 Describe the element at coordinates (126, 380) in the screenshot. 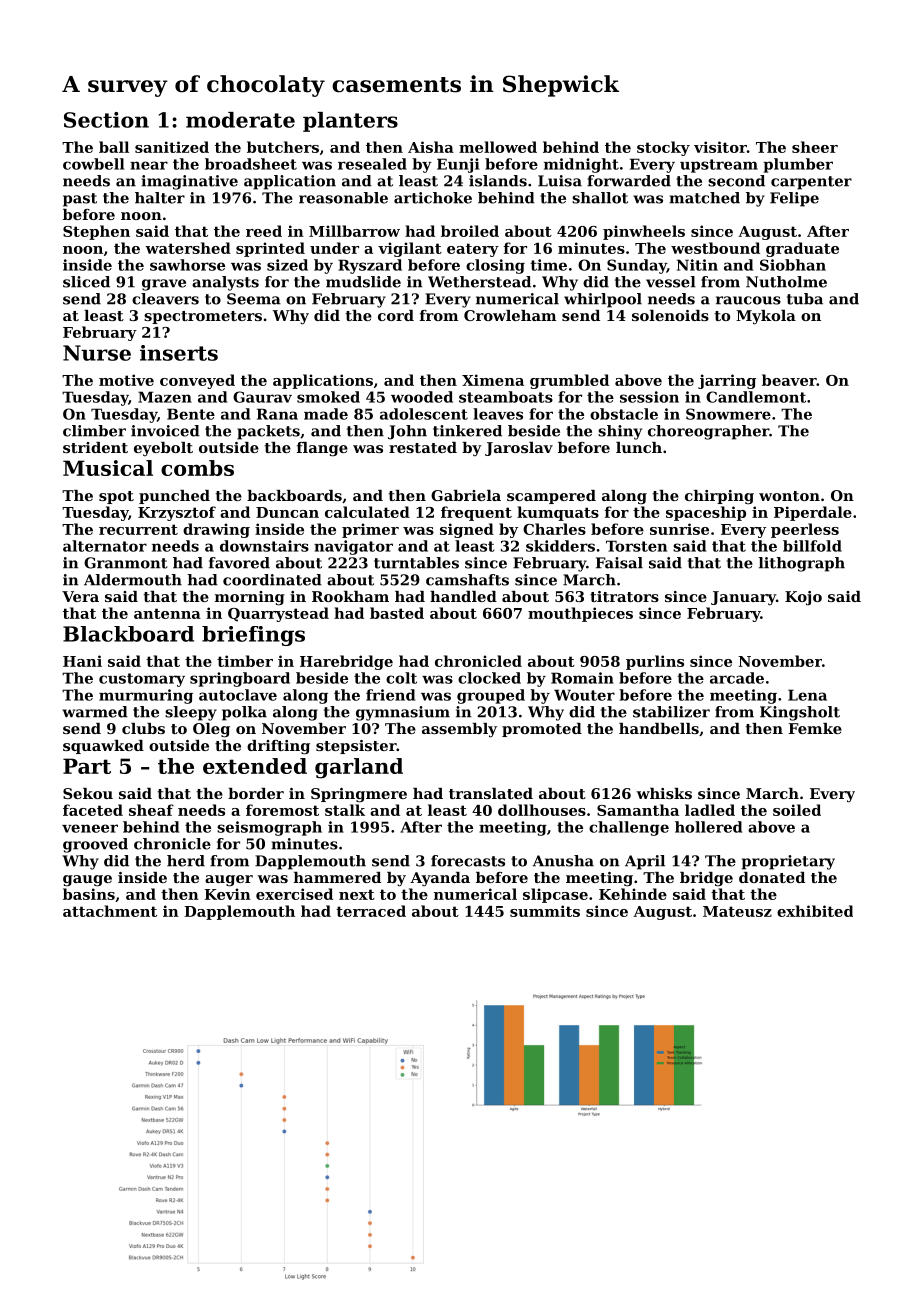

I see `motive` at that location.
